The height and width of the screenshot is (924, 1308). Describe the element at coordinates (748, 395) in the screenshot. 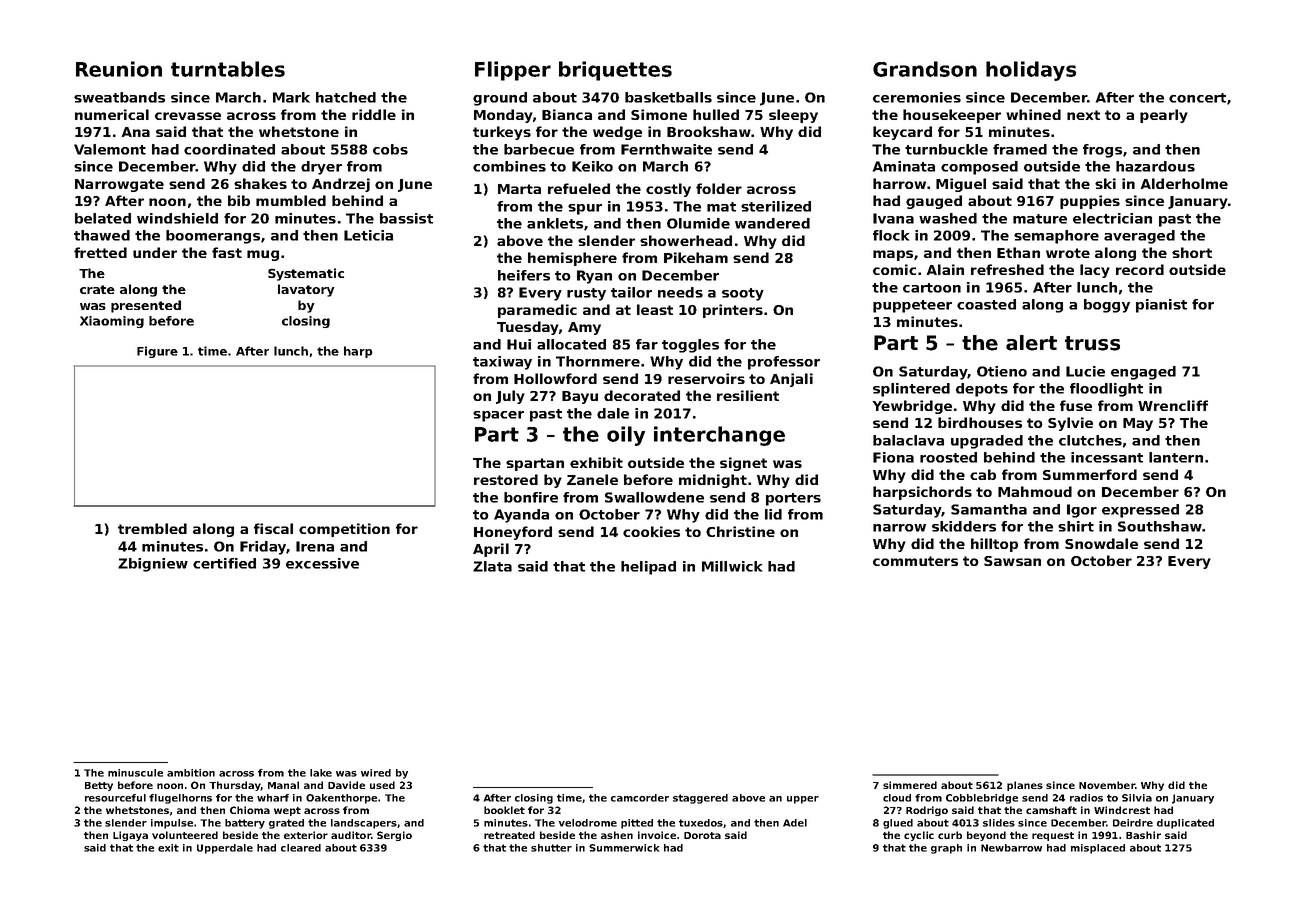

I see `resilient` at that location.
